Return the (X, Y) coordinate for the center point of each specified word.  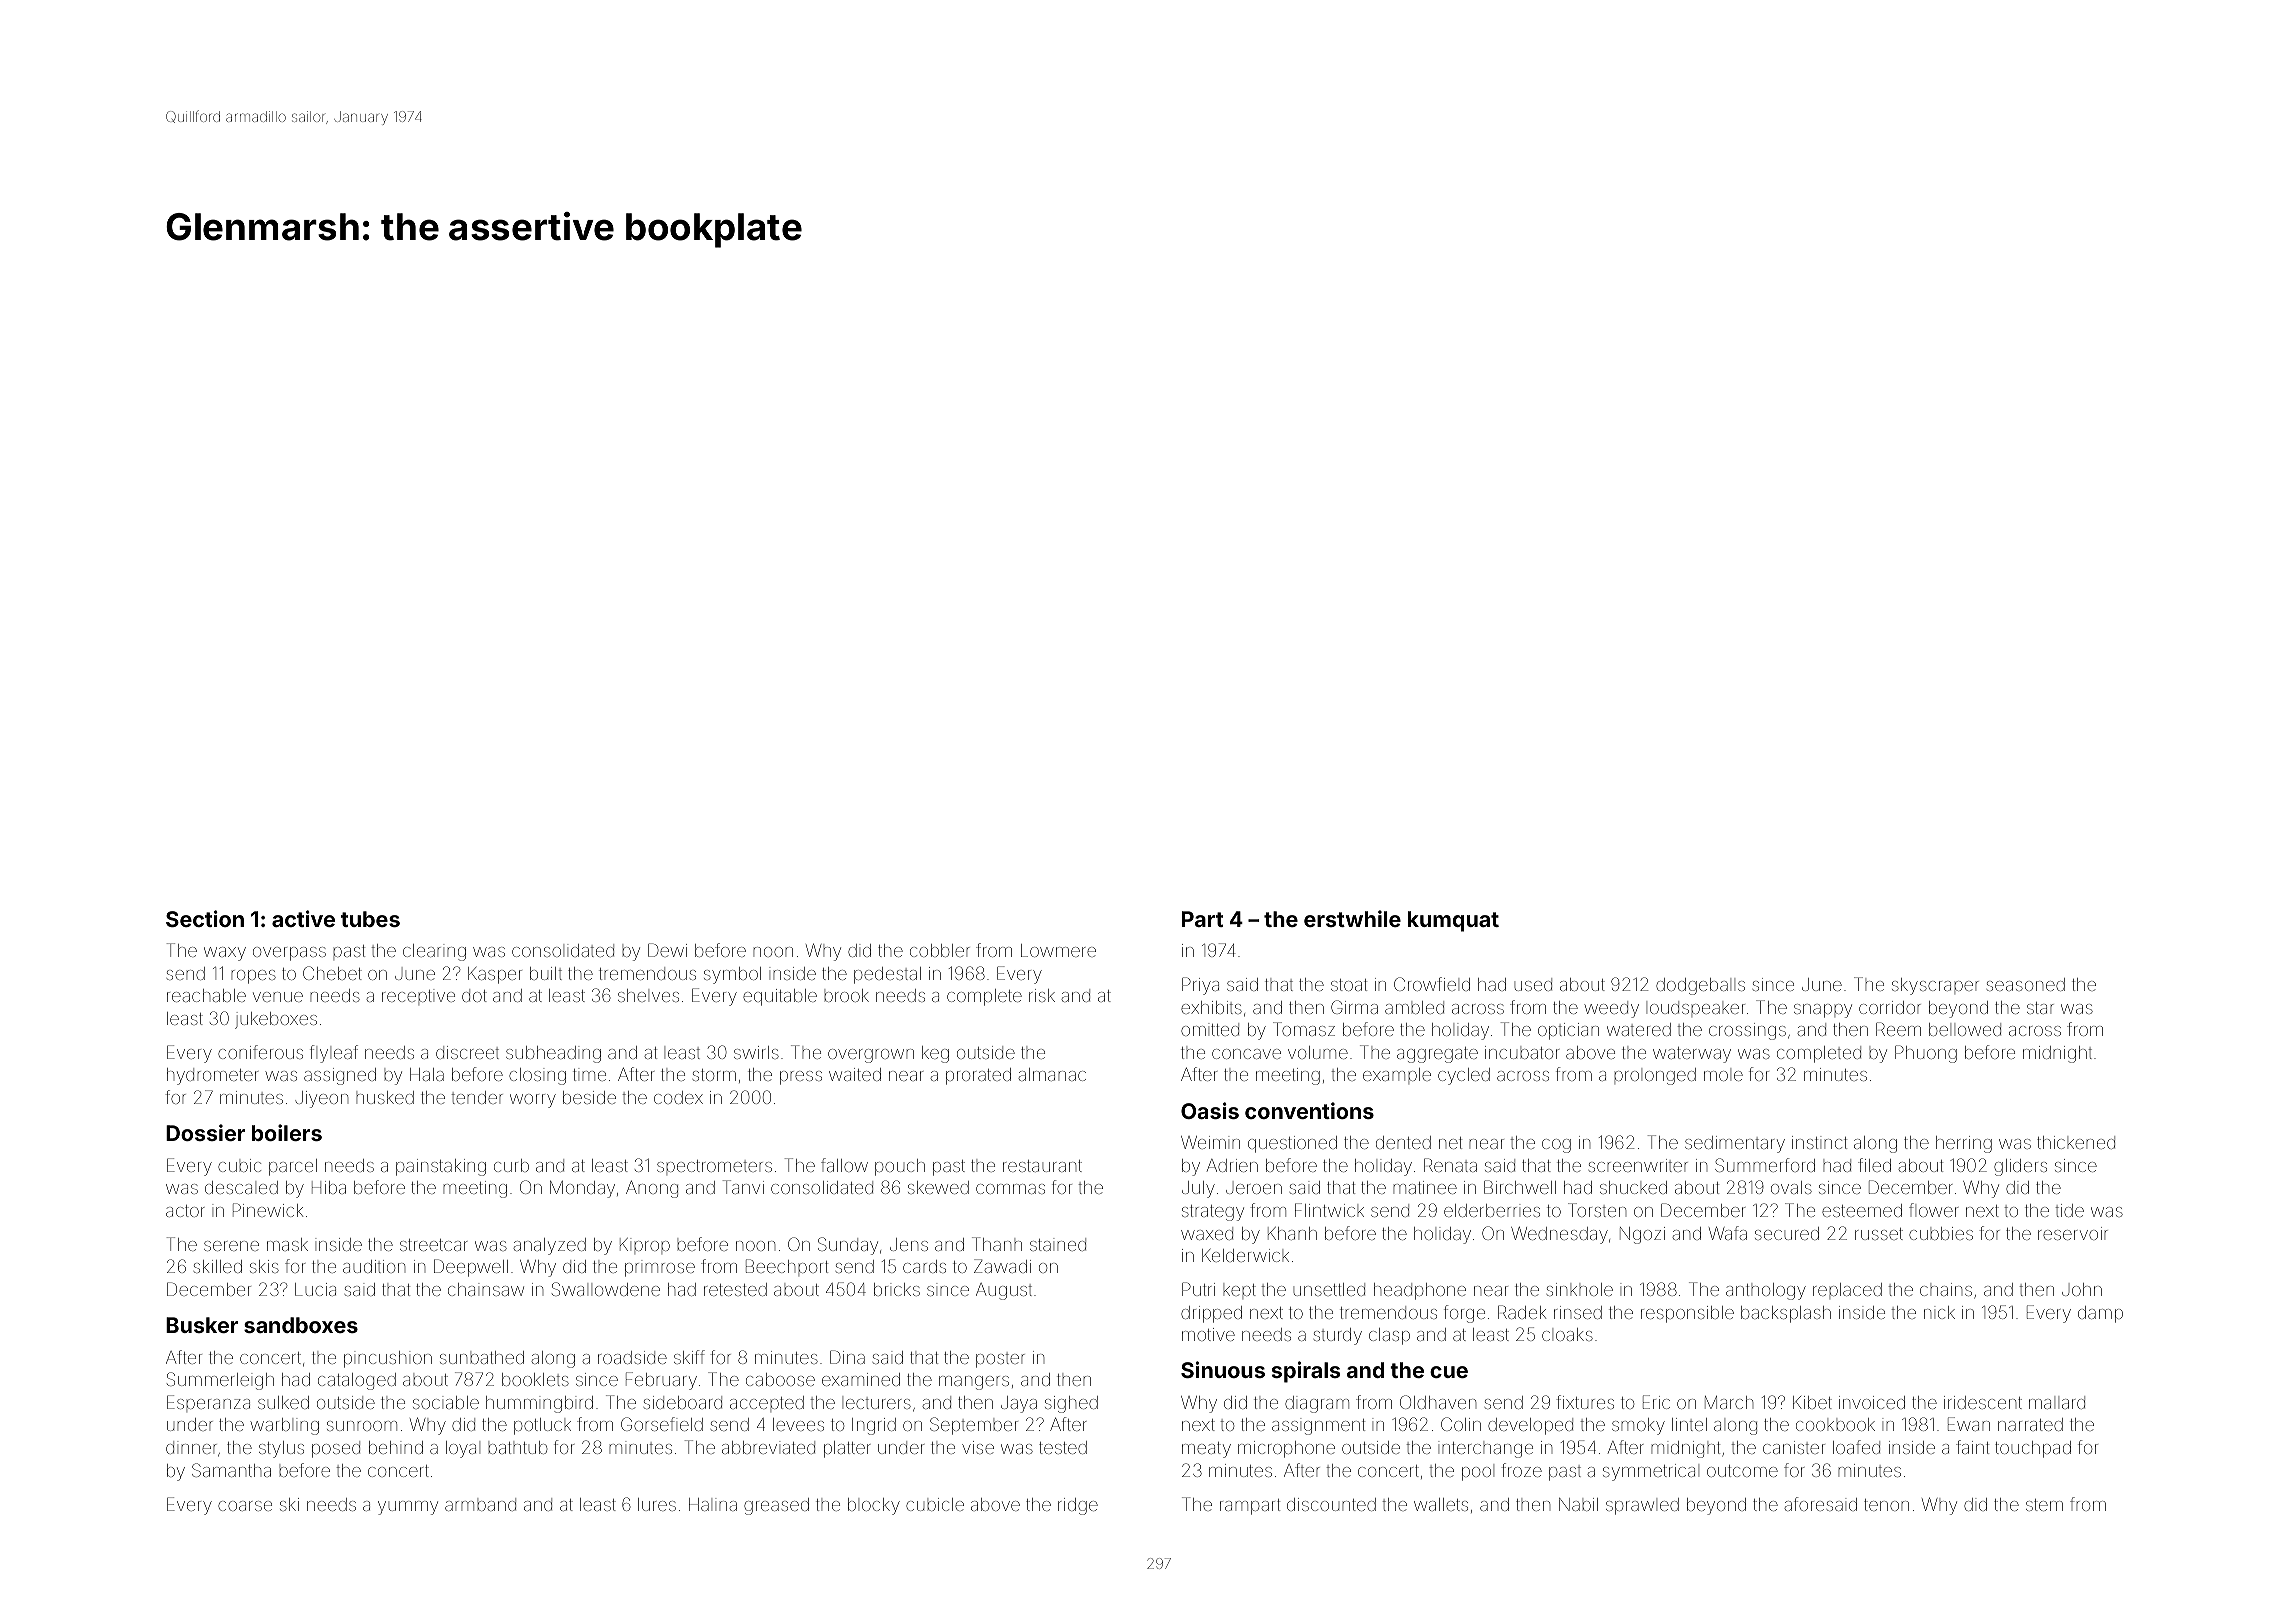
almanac (1052, 1074)
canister (1794, 1447)
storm (714, 1075)
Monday (582, 1189)
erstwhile (1352, 918)
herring (1964, 1144)
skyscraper (1935, 986)
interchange (1485, 1449)
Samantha (231, 1470)
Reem (1898, 1029)
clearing (434, 952)
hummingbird (539, 1404)
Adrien (1232, 1165)
